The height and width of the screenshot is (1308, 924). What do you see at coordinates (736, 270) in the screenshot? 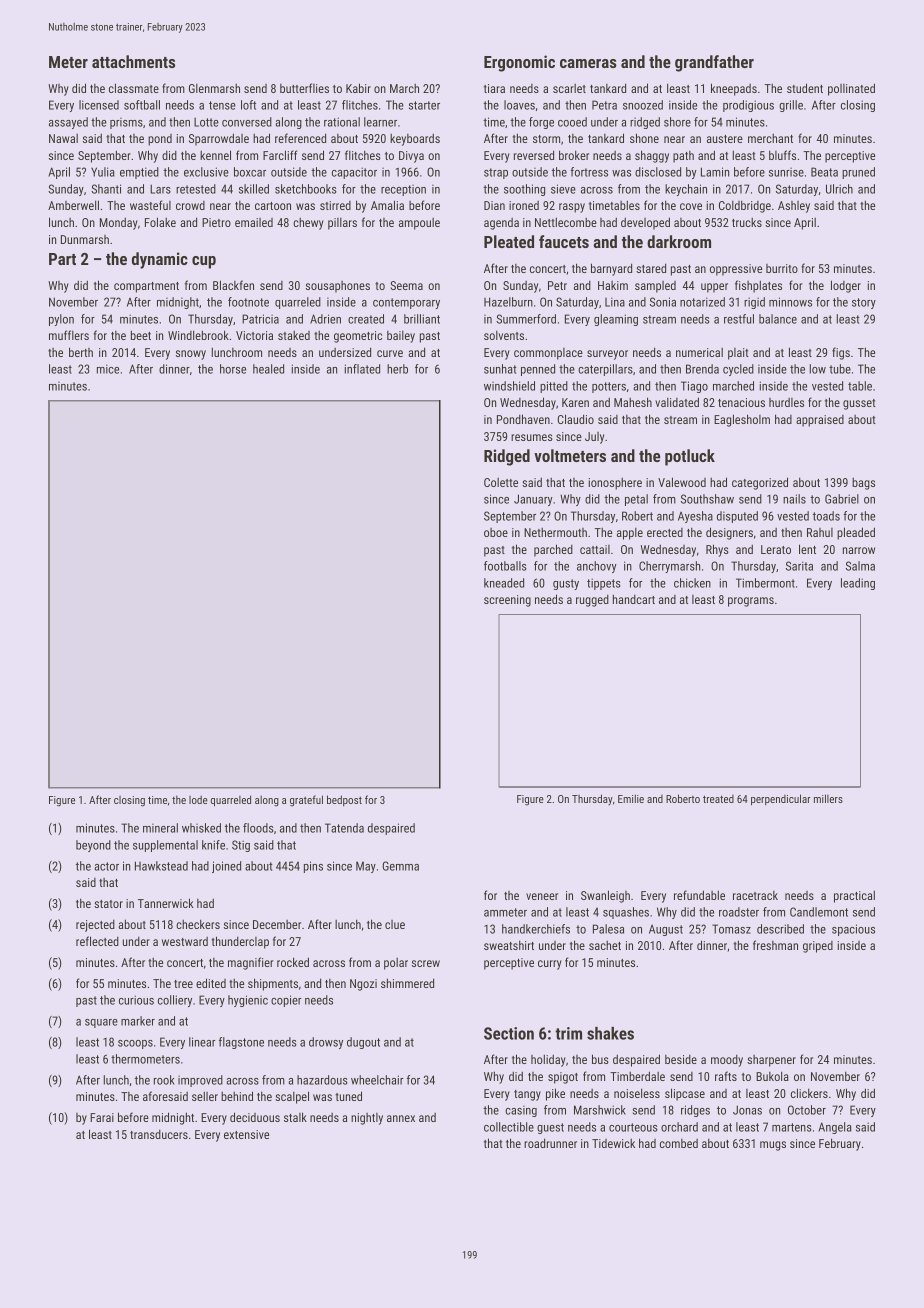
I see `oppressive` at bounding box center [736, 270].
